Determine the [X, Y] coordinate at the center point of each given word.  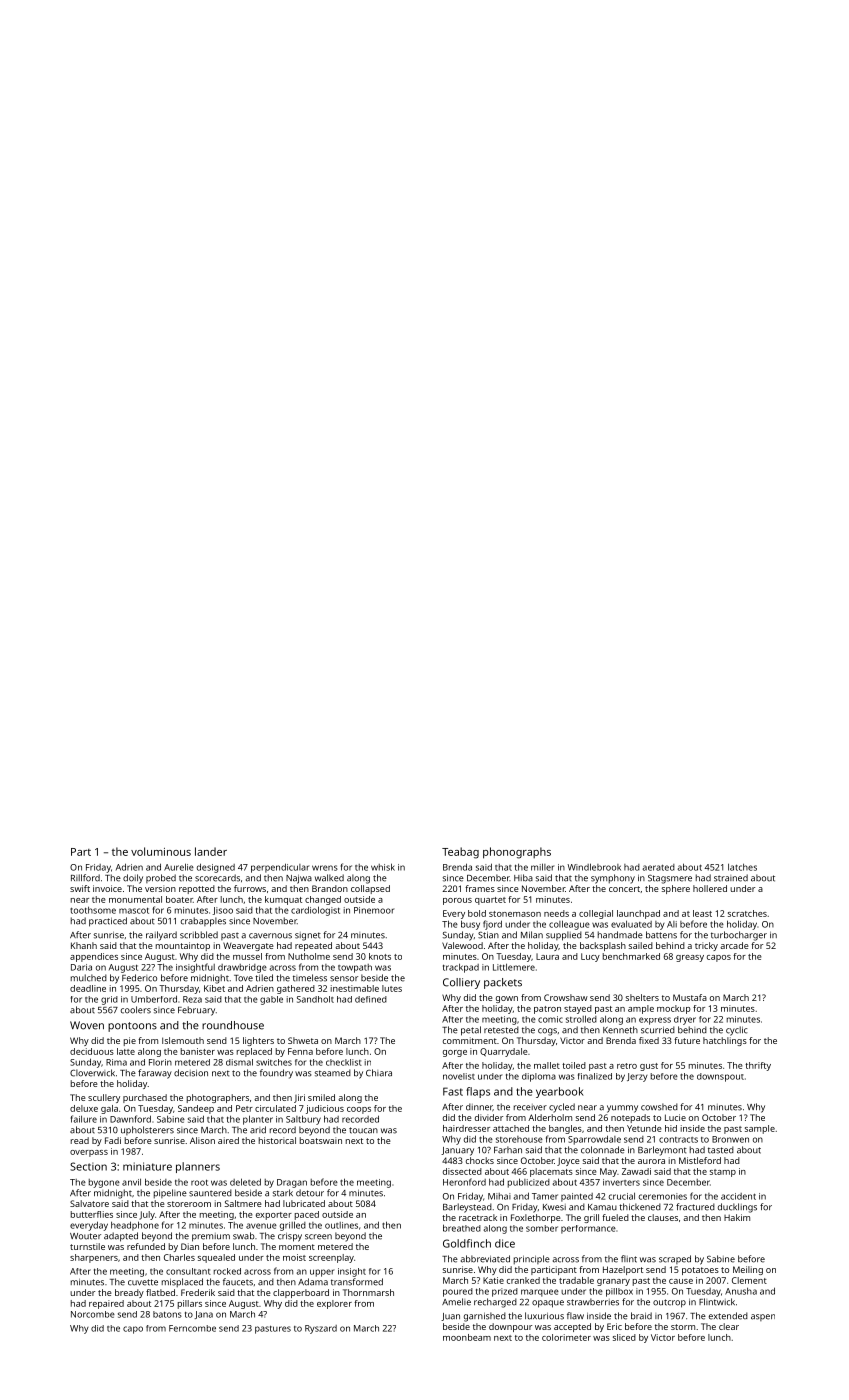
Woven [87, 1025]
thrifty [758, 1066]
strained [731, 878]
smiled [321, 1097]
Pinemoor [374, 910]
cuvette [143, 1282]
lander [211, 851]
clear [729, 1326]
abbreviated [485, 1259]
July [147, 1215]
